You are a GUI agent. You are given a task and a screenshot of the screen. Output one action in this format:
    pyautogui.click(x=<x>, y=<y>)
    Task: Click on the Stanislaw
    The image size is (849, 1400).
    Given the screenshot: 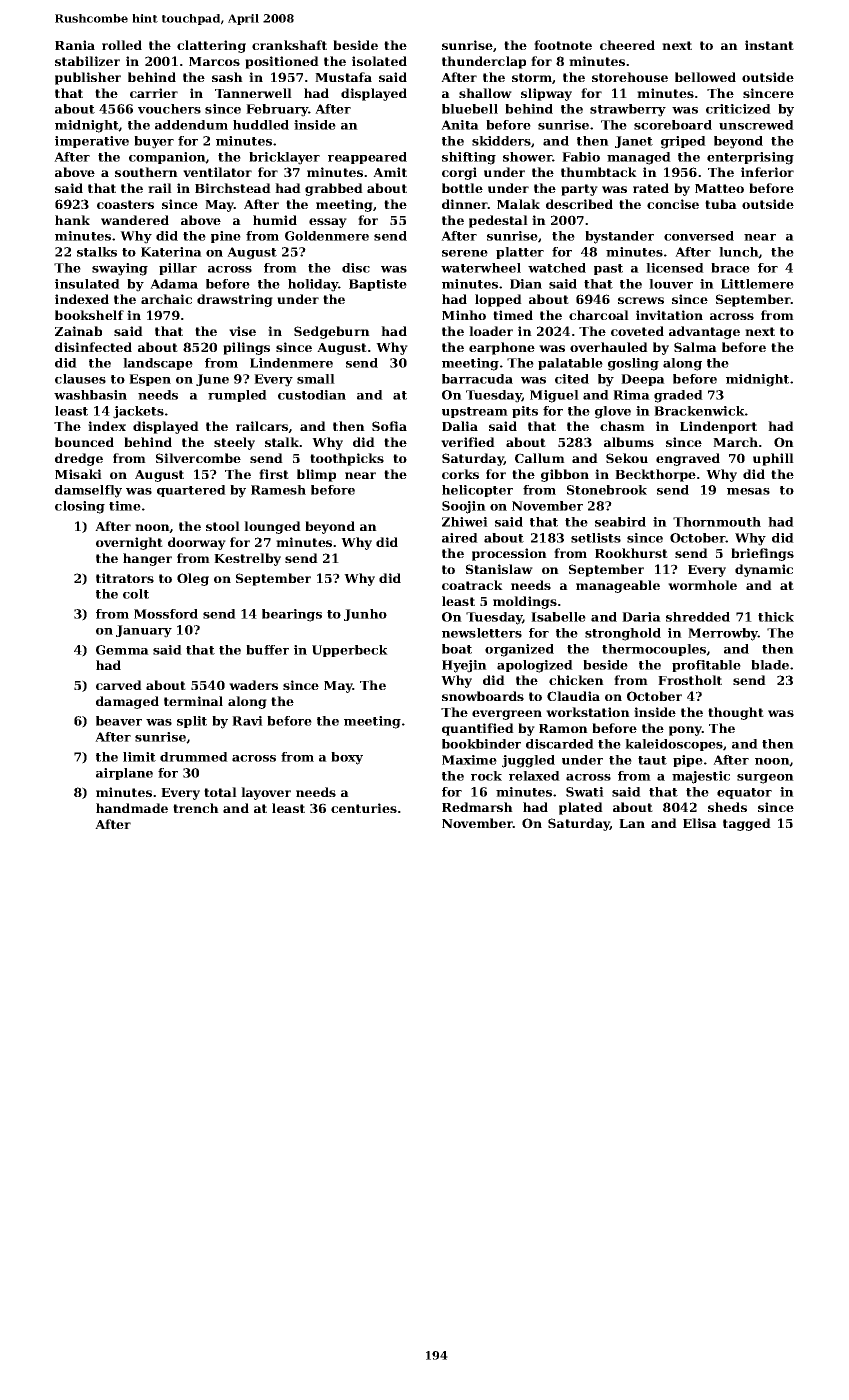 What is the action you would take?
    pyautogui.click(x=499, y=569)
